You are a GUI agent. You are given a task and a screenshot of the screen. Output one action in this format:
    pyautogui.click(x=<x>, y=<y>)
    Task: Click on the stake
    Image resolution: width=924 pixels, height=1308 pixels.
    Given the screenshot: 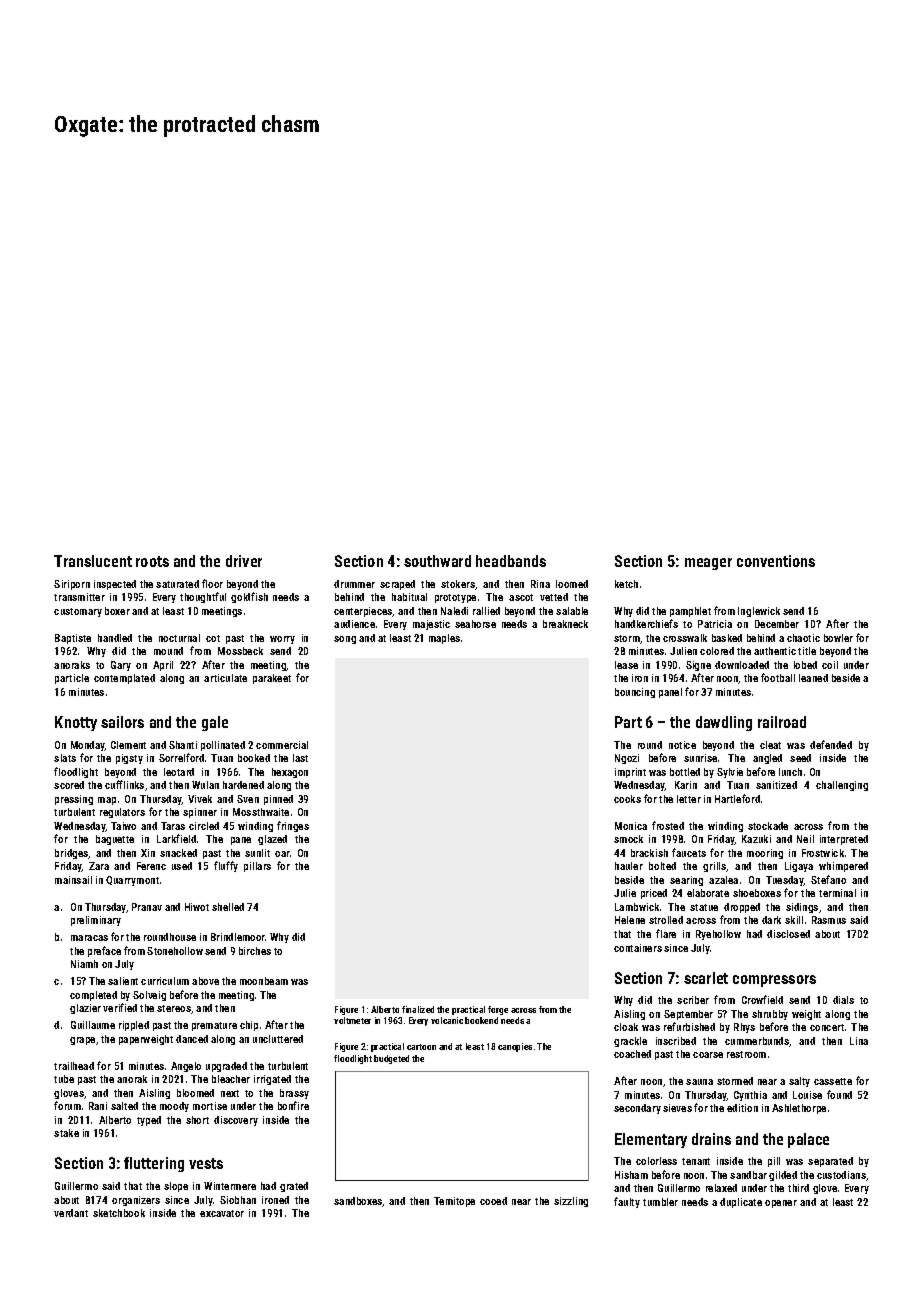 What is the action you would take?
    pyautogui.click(x=66, y=1133)
